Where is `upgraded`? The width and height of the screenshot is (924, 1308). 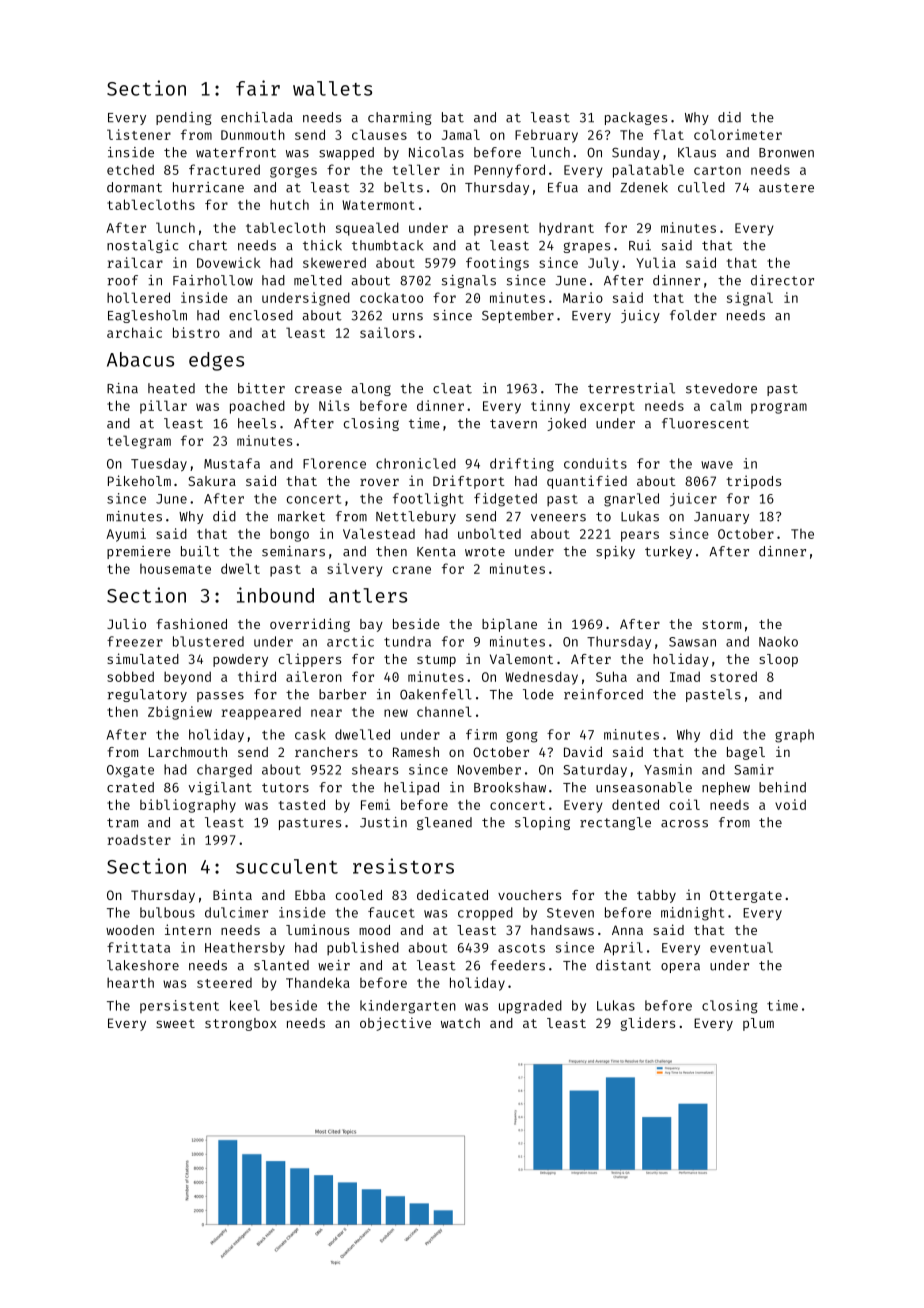 upgraded is located at coordinates (530, 1007).
